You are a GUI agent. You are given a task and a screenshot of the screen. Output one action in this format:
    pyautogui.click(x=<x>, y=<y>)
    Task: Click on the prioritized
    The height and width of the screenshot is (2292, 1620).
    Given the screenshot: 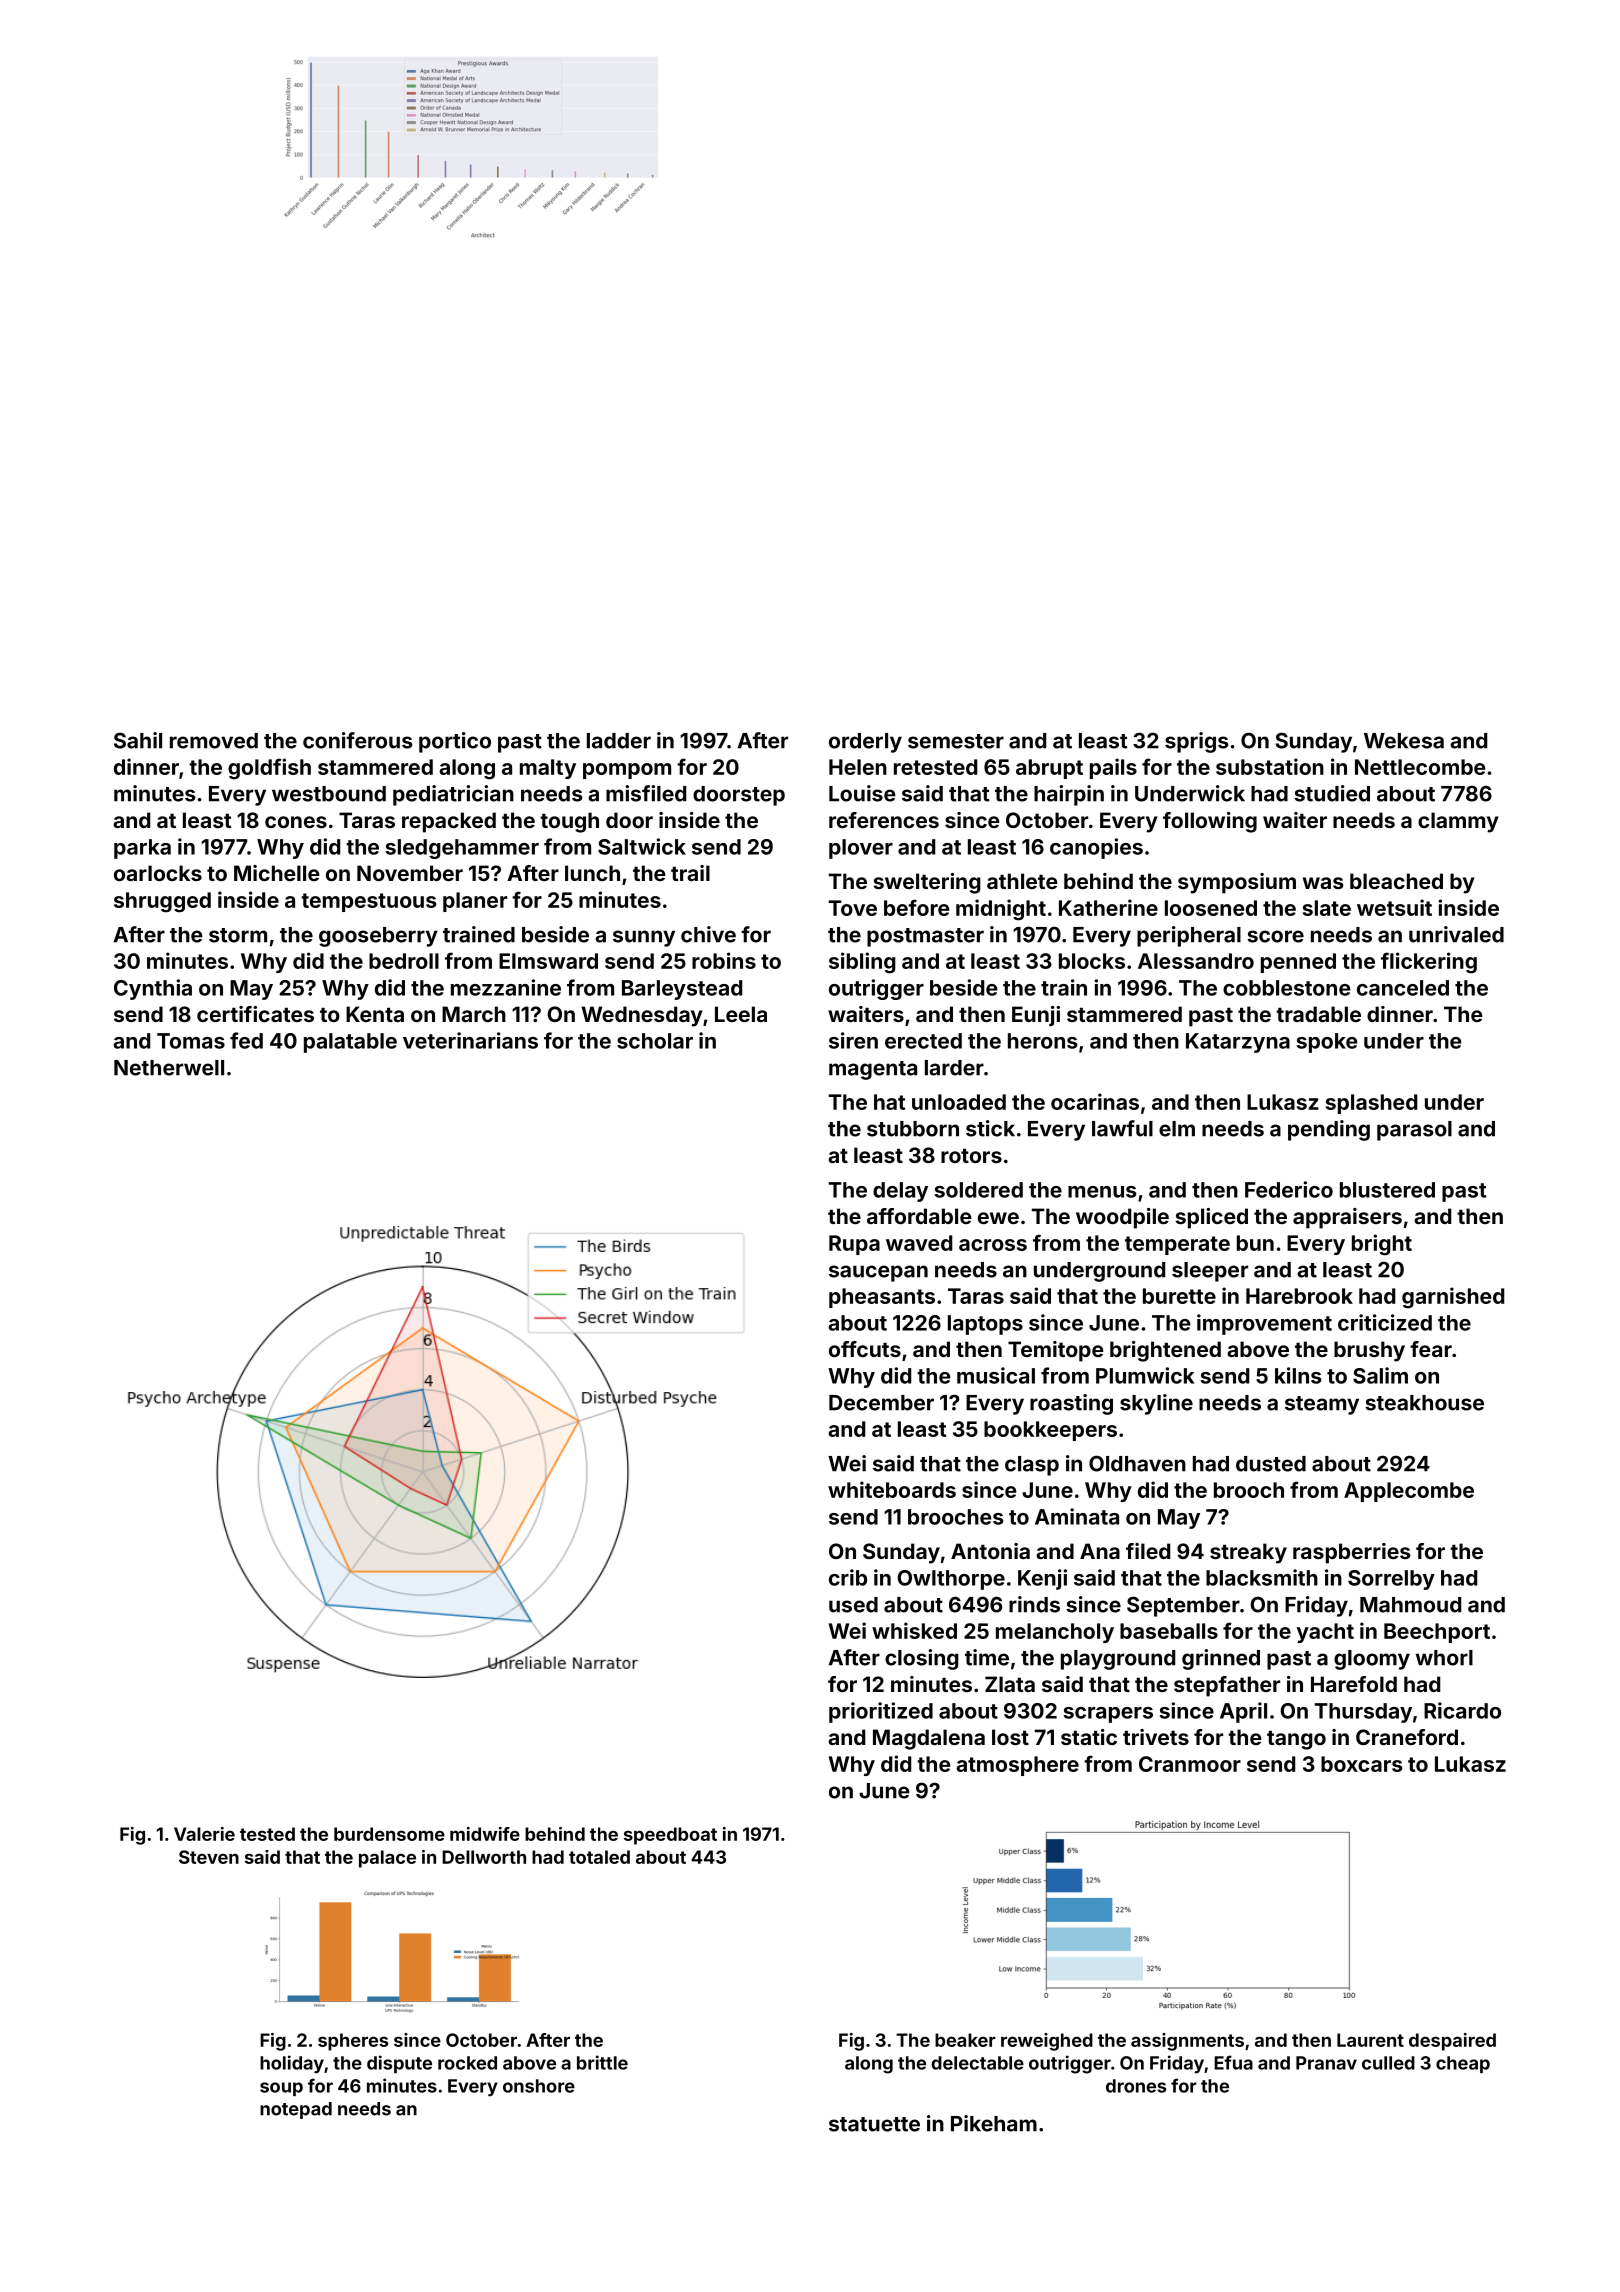 What is the action you would take?
    pyautogui.click(x=881, y=1712)
